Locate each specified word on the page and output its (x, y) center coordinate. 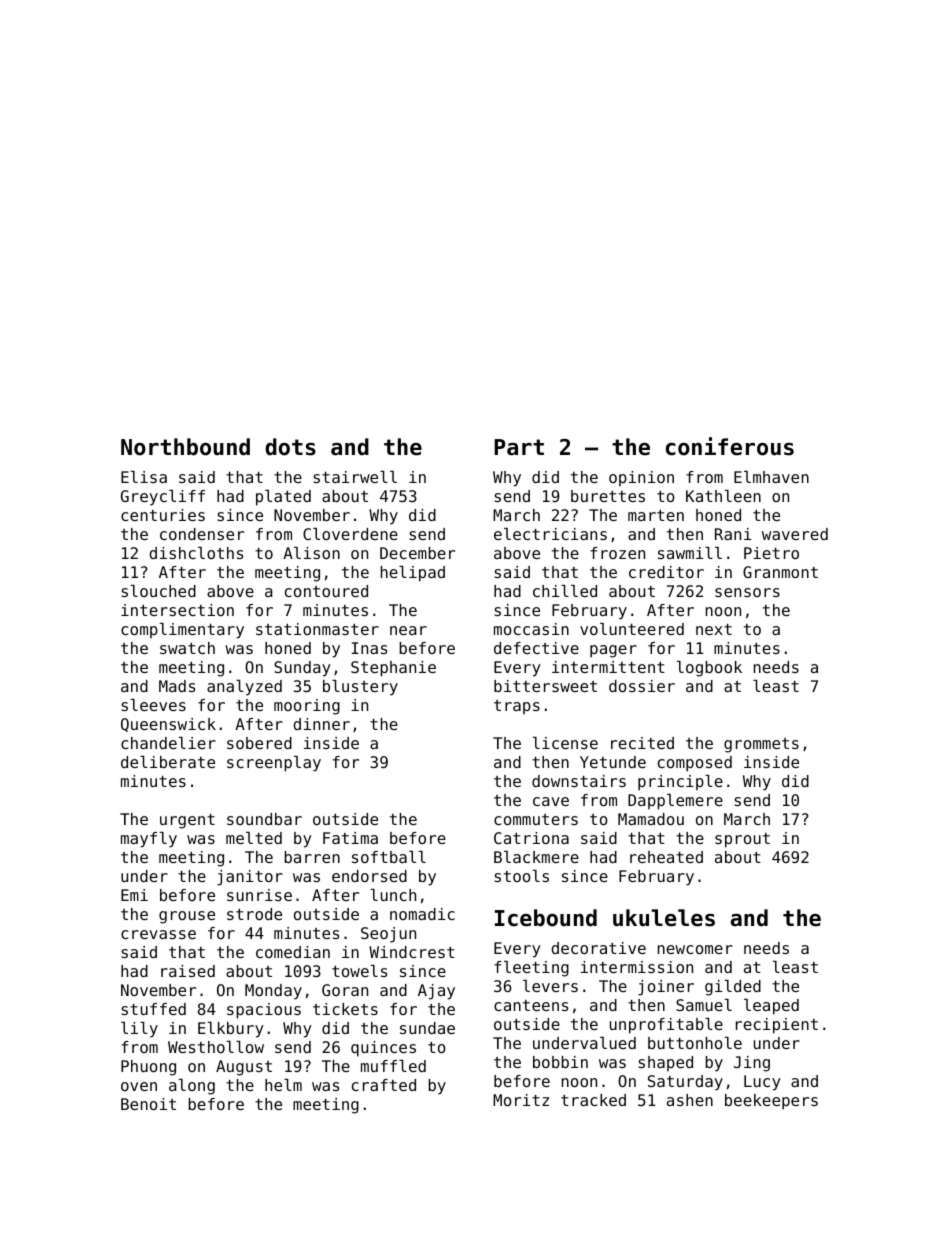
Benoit (148, 1104)
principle (680, 783)
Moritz (521, 1100)
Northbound (185, 447)
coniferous (730, 446)
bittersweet (545, 686)
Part (519, 447)
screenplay (274, 764)
